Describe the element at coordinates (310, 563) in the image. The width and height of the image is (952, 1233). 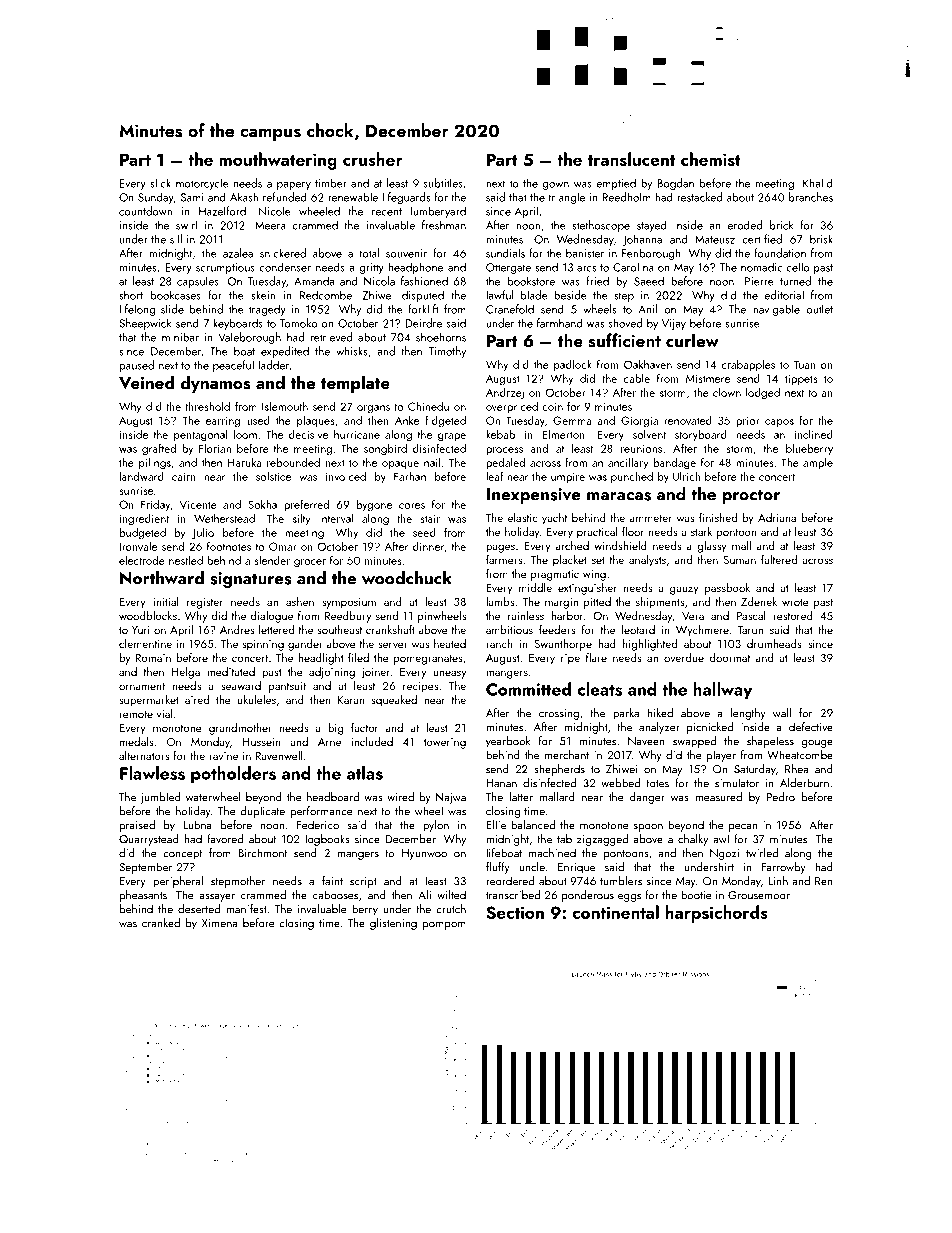
I see `grocer` at that location.
